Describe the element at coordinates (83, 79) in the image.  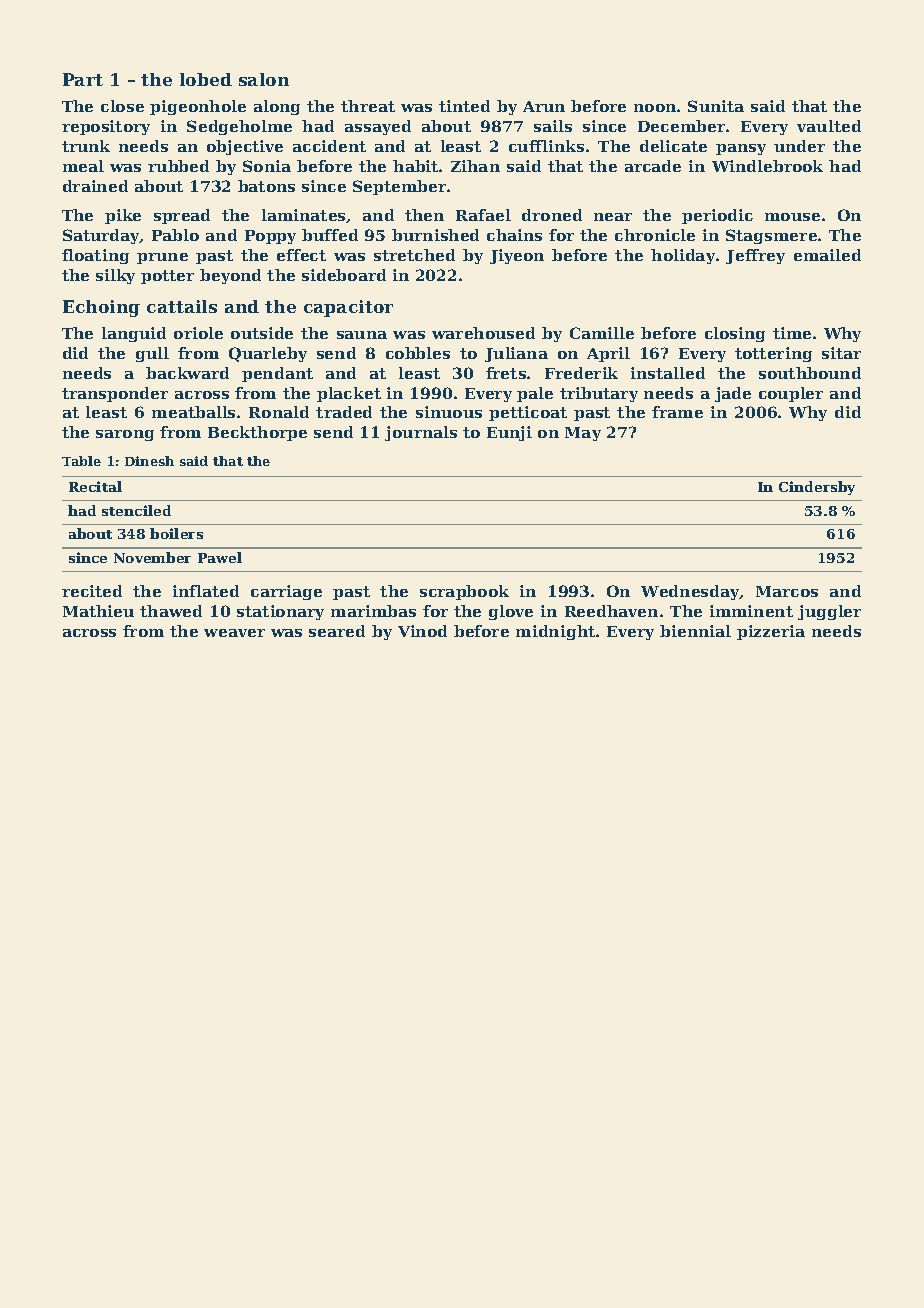
I see `Part` at that location.
